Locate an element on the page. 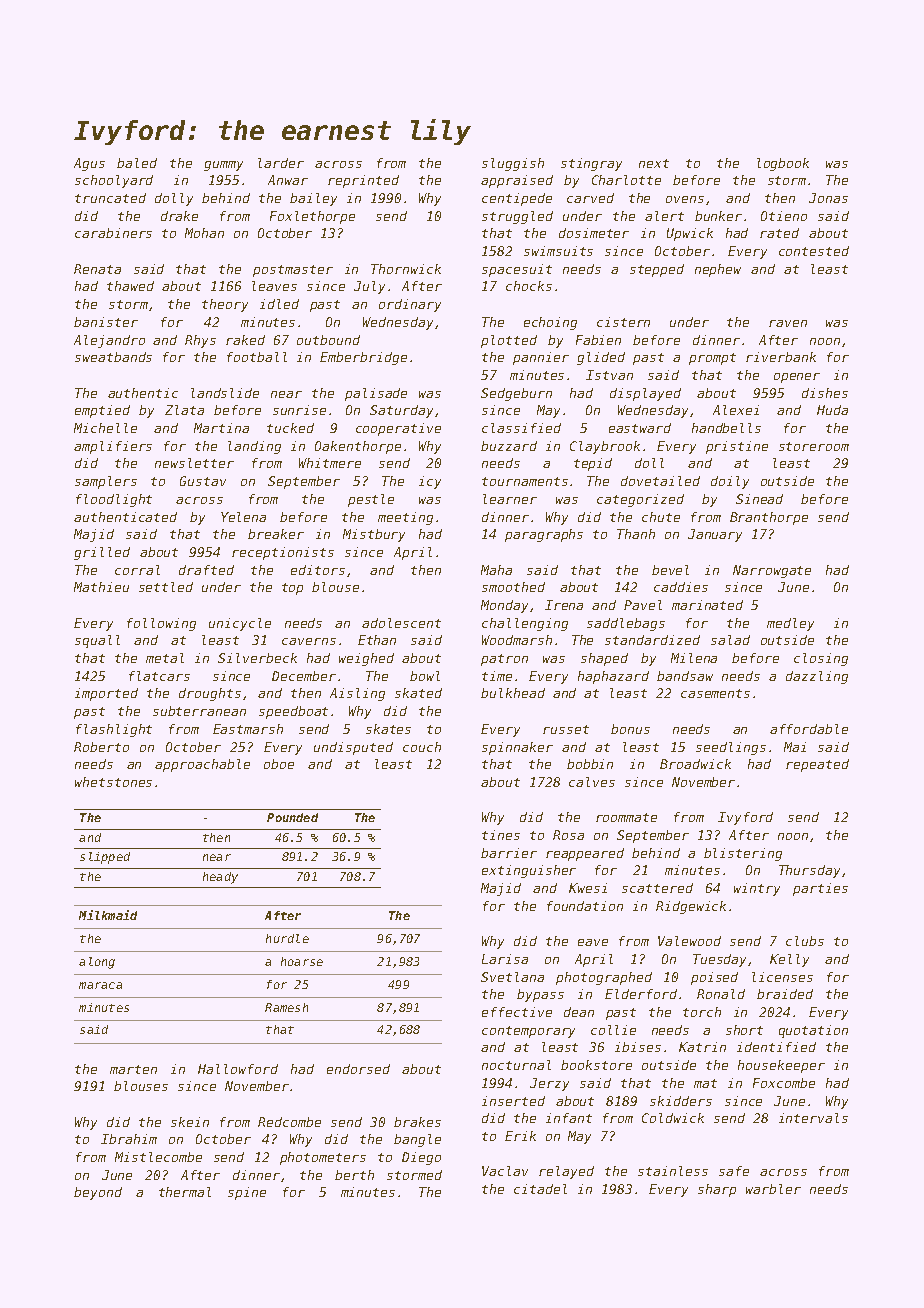  Agus is located at coordinates (89, 164).
